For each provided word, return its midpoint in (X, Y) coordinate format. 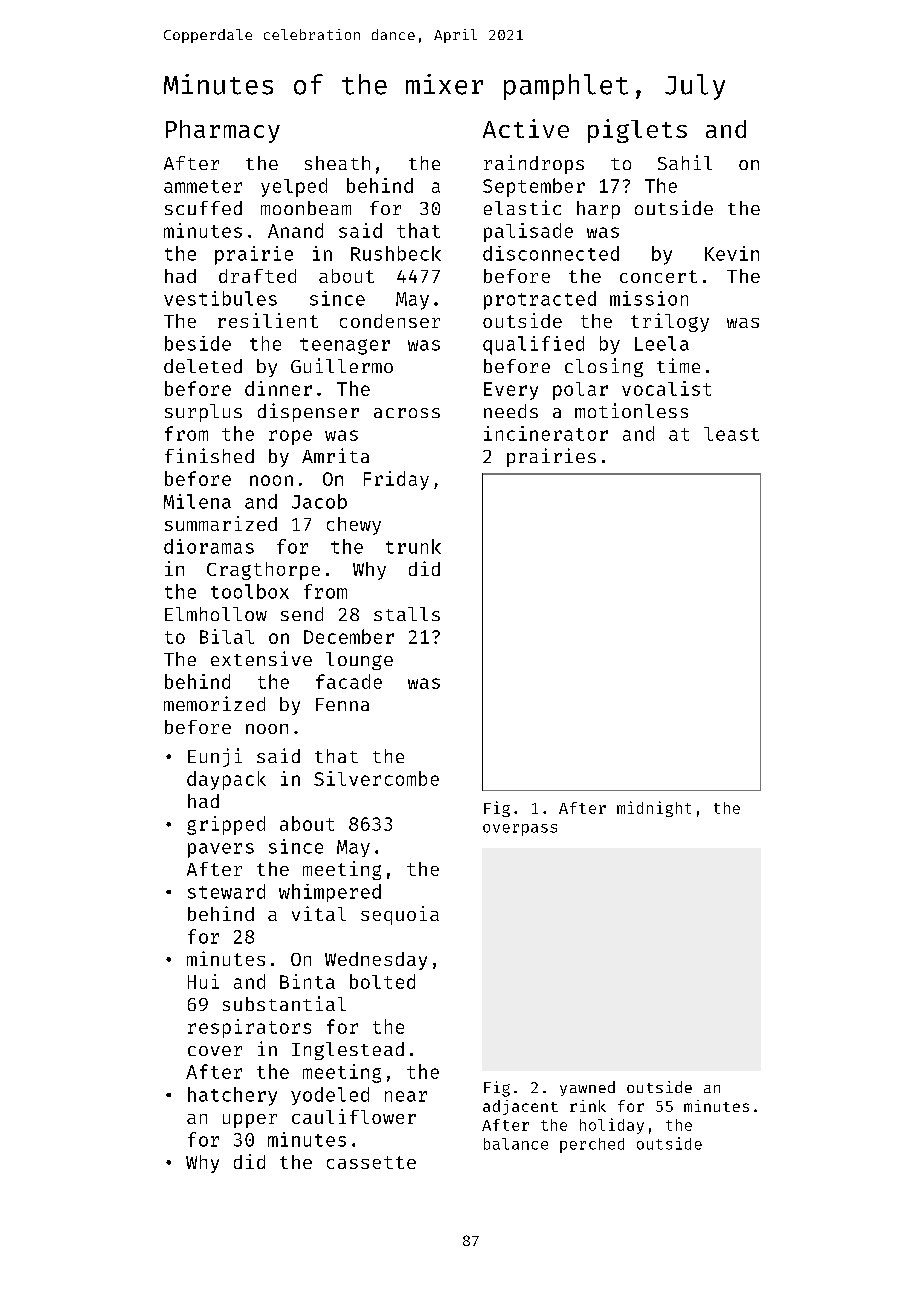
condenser (390, 321)
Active (526, 128)
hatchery (232, 1096)
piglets (637, 131)
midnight (654, 809)
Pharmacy (223, 131)
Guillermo (342, 365)
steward (226, 891)
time (678, 365)
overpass (520, 830)
